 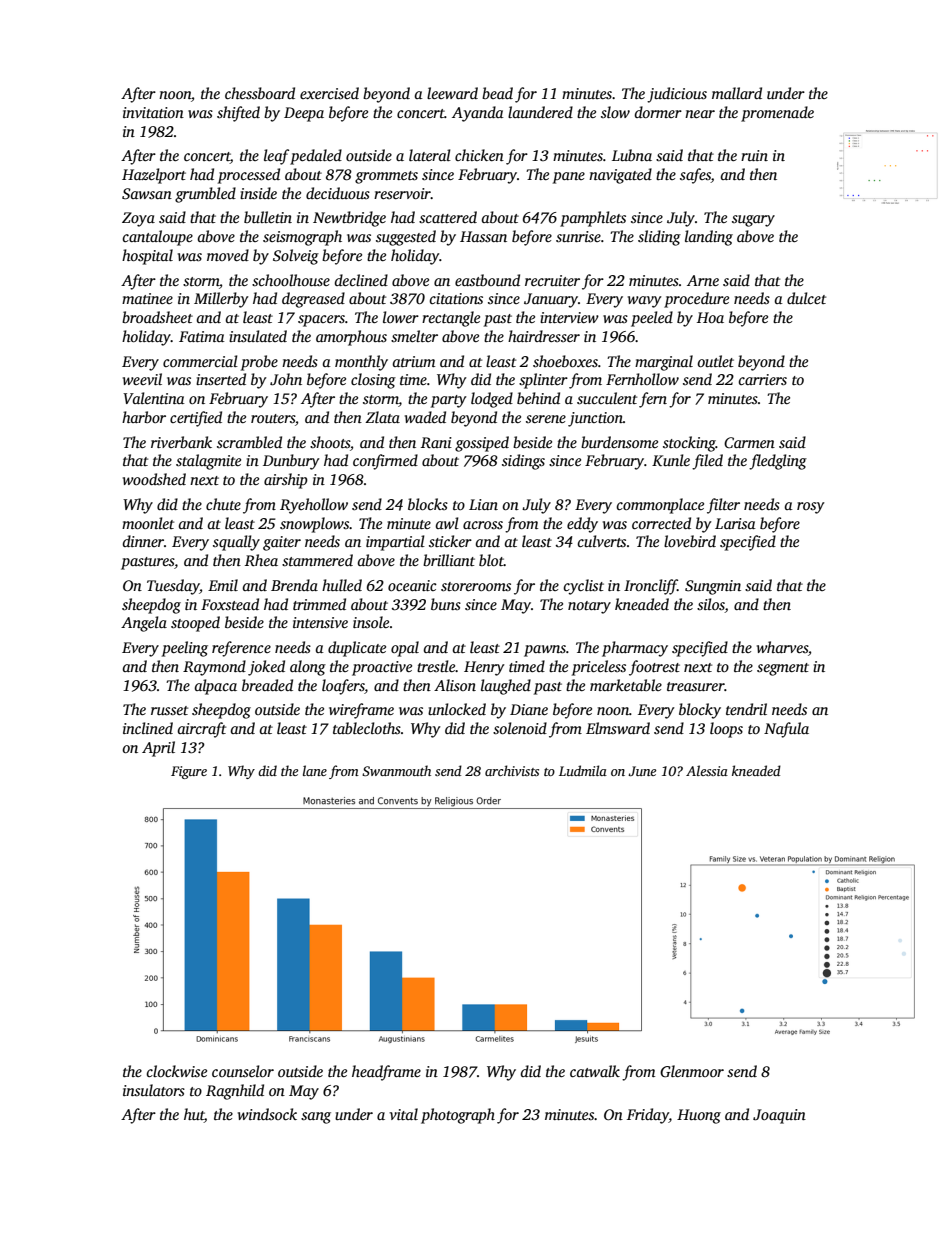 What do you see at coordinates (737, 93) in the document?
I see `mallard` at bounding box center [737, 93].
